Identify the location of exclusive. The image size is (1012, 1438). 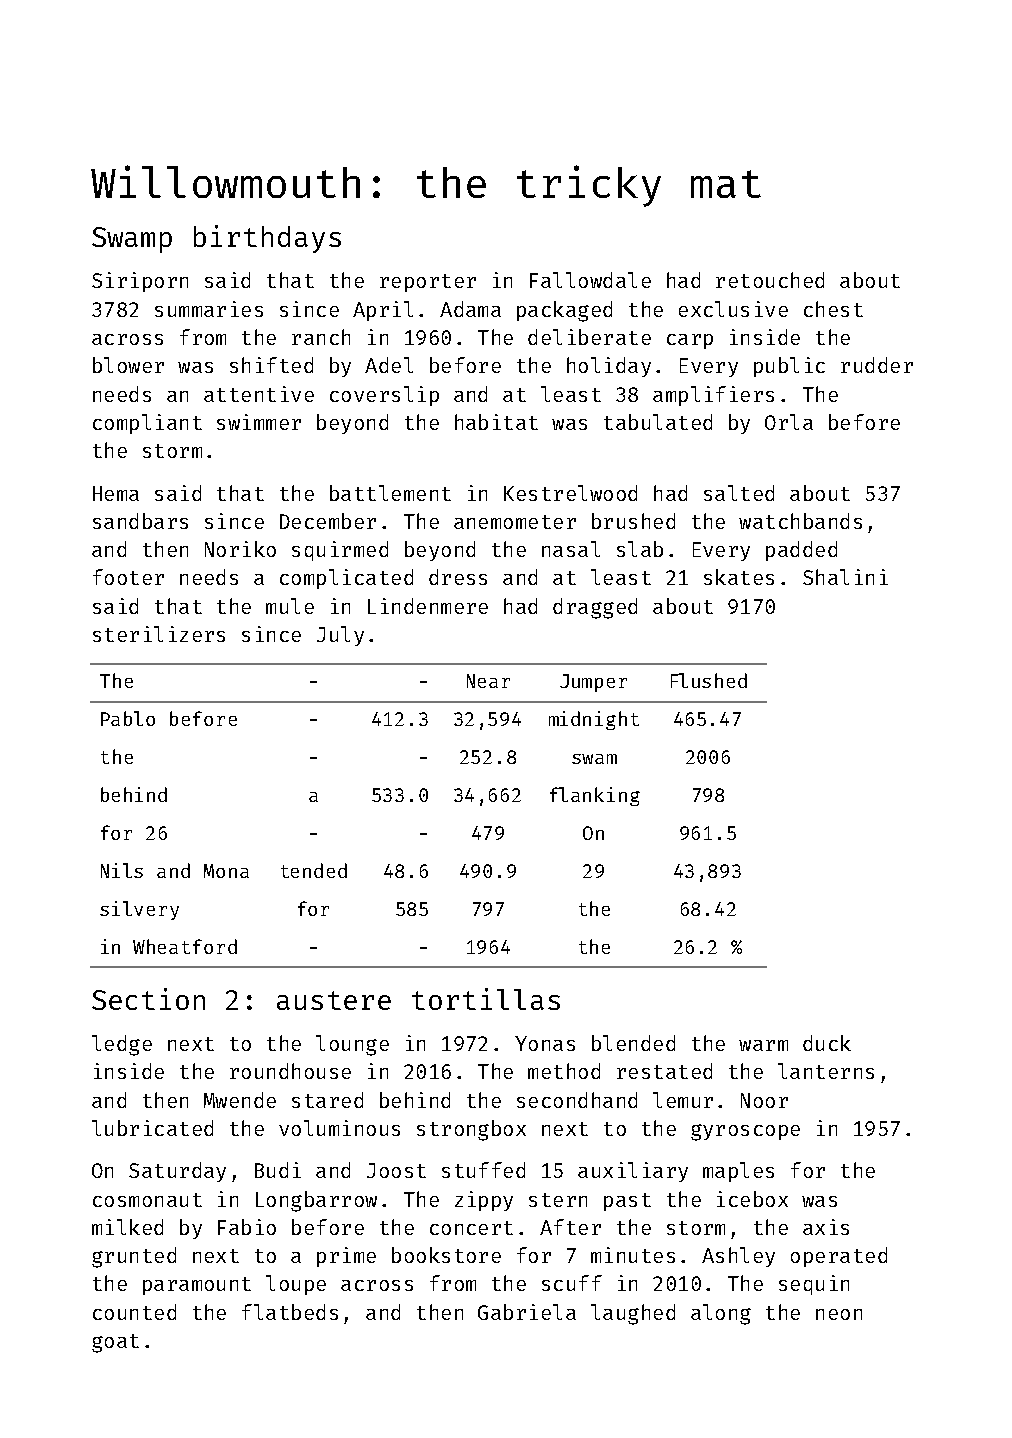
(733, 309).
